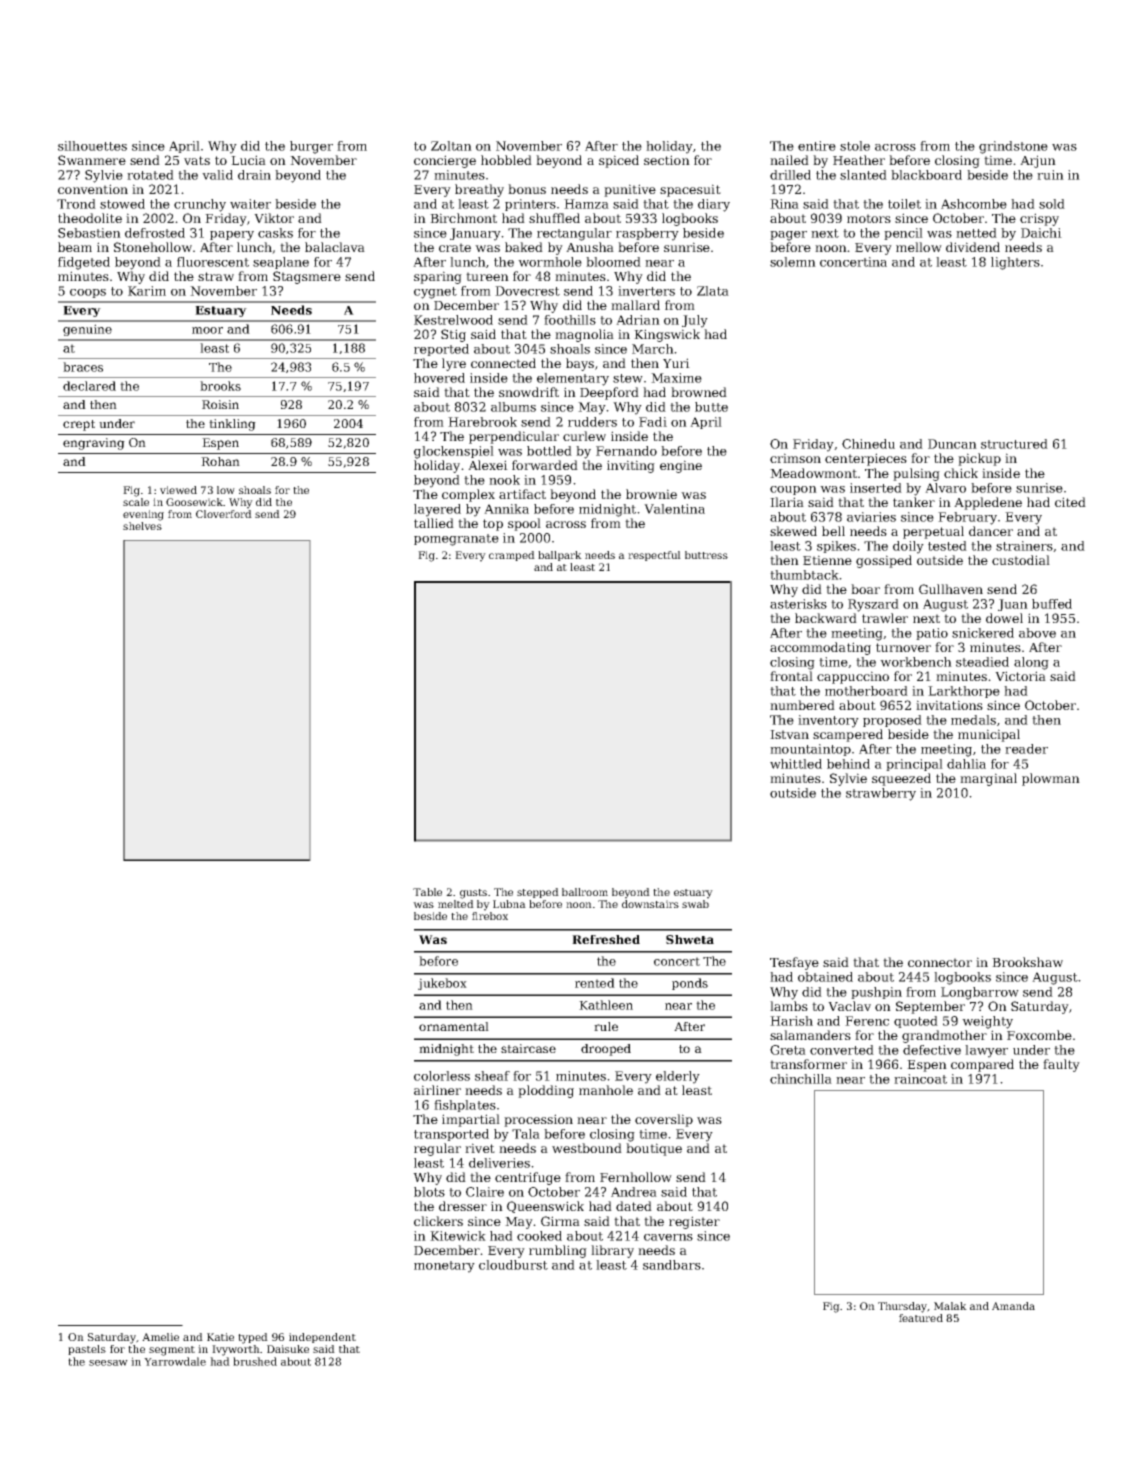 Image resolution: width=1146 pixels, height=1482 pixels. Describe the element at coordinates (87, 1350) in the image. I see `pastels` at that location.
